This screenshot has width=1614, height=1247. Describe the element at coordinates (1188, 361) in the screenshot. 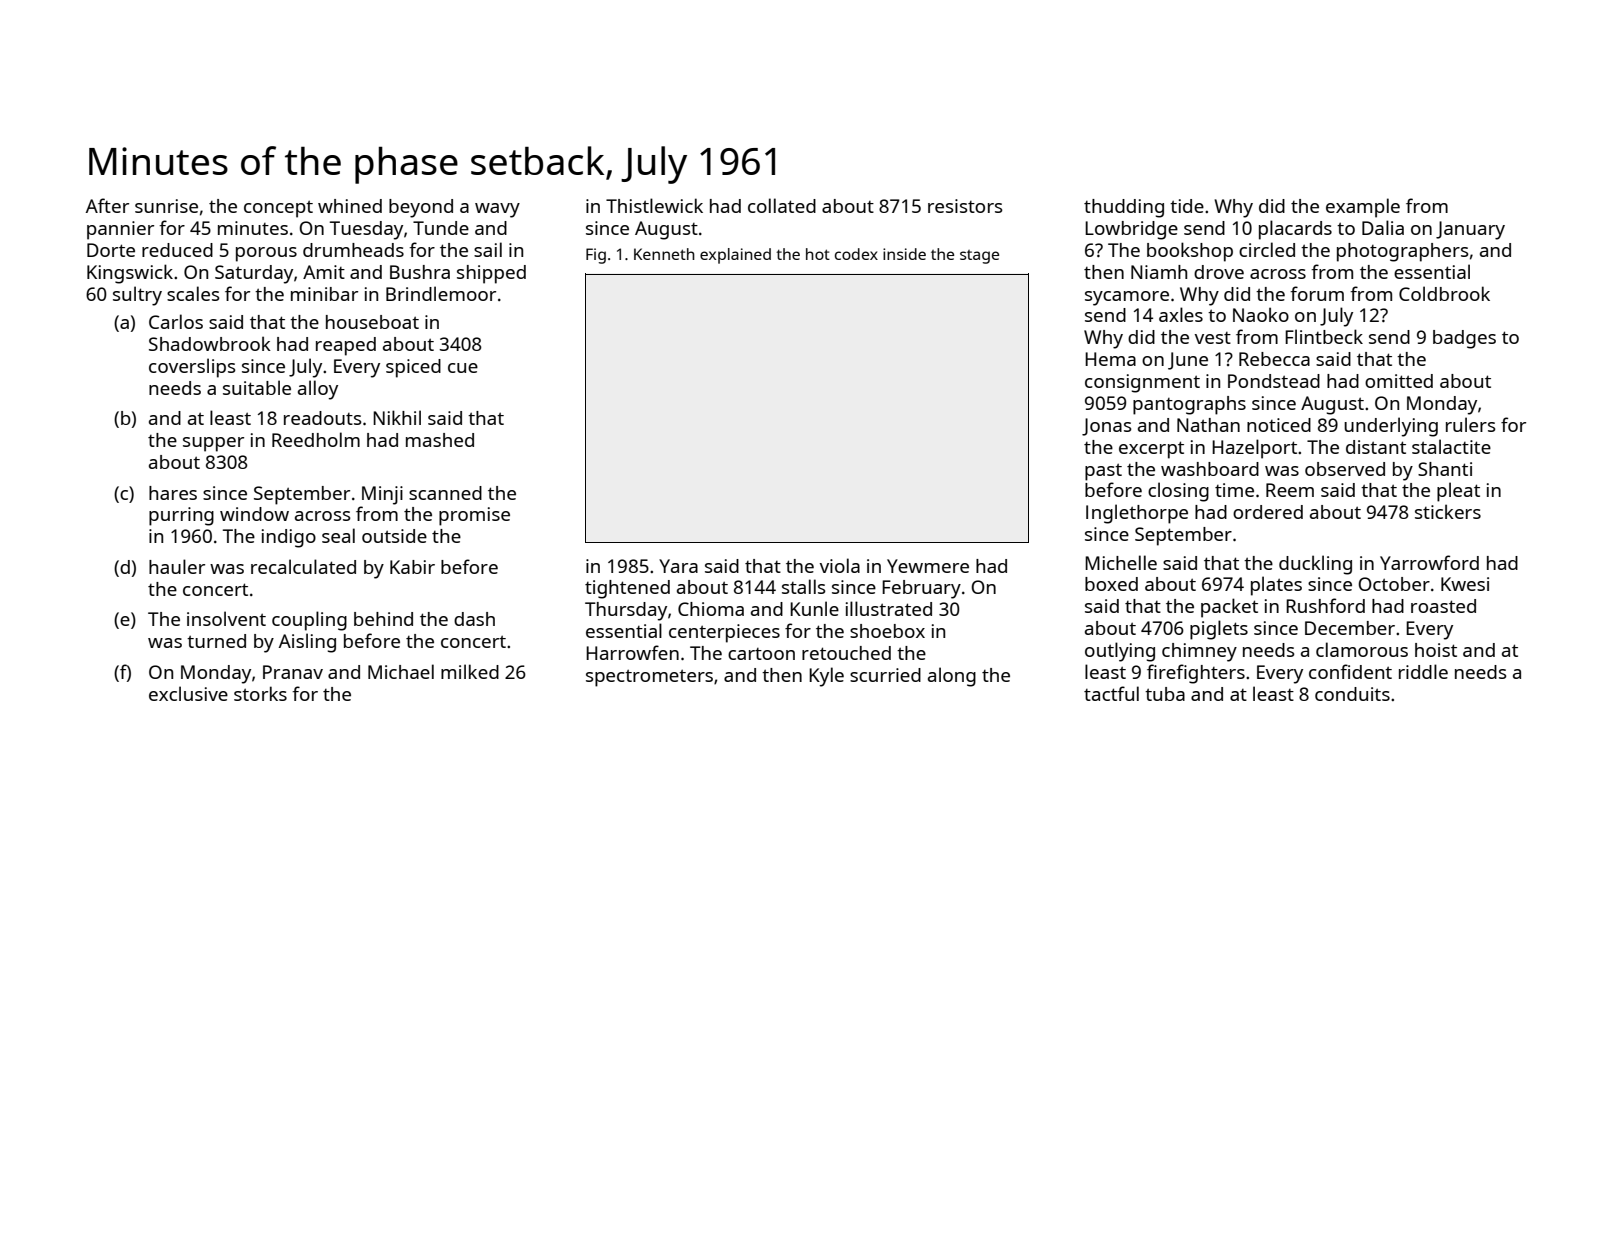

I see `June` at that location.
